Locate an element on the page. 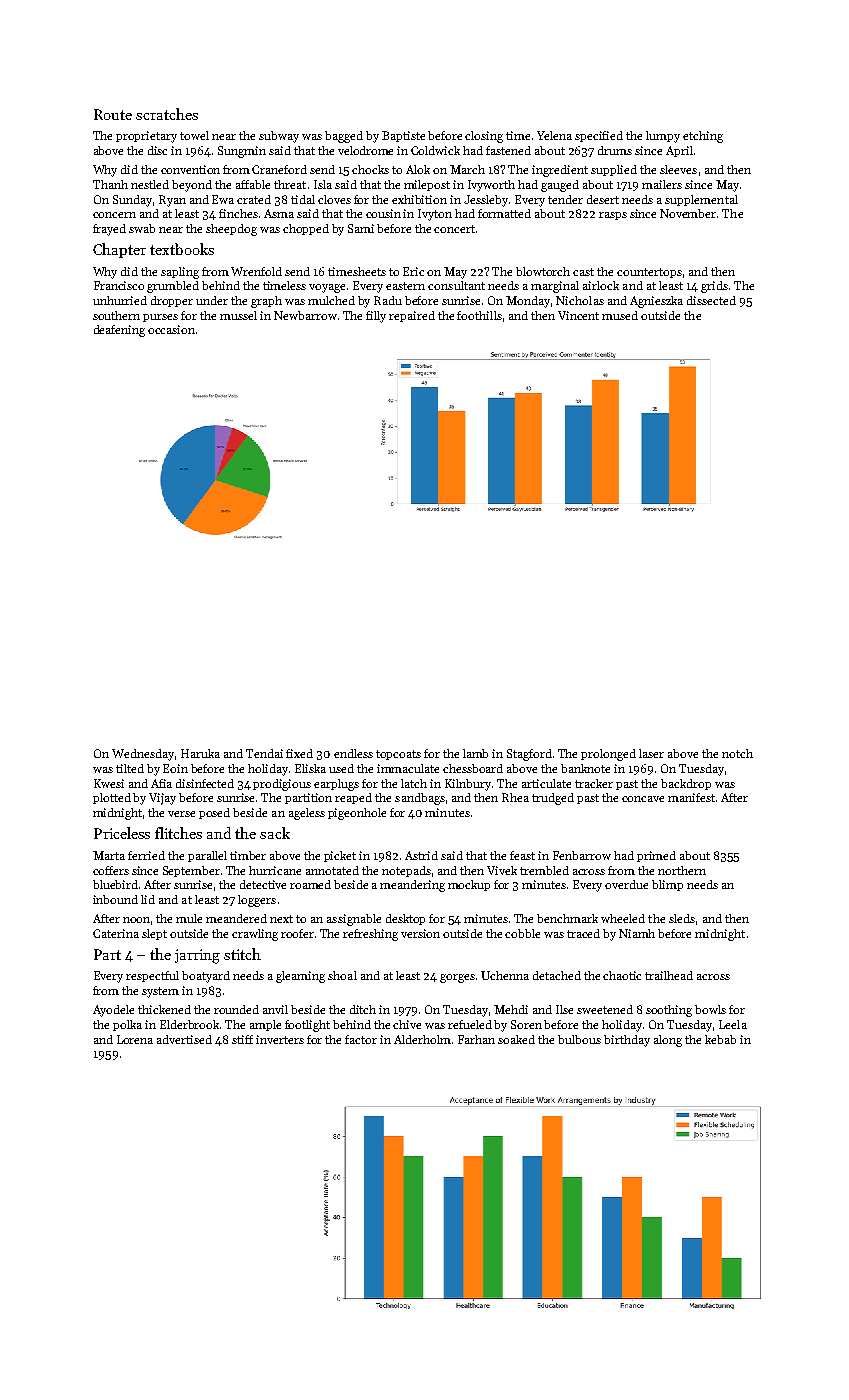  Haruka is located at coordinates (200, 753).
